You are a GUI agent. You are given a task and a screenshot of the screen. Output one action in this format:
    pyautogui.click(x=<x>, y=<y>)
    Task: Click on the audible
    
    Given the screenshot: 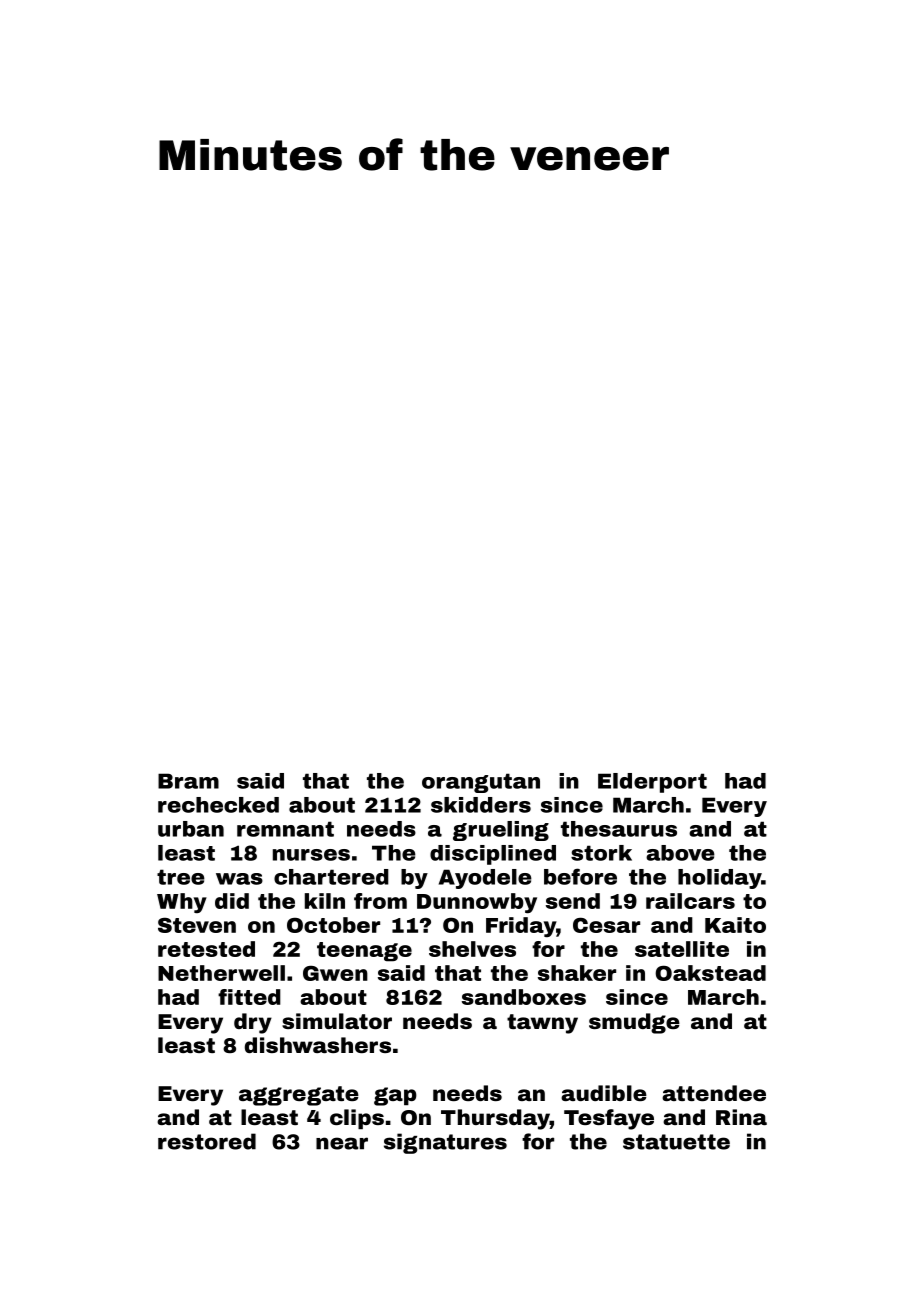 What is the action you would take?
    pyautogui.click(x=604, y=1093)
